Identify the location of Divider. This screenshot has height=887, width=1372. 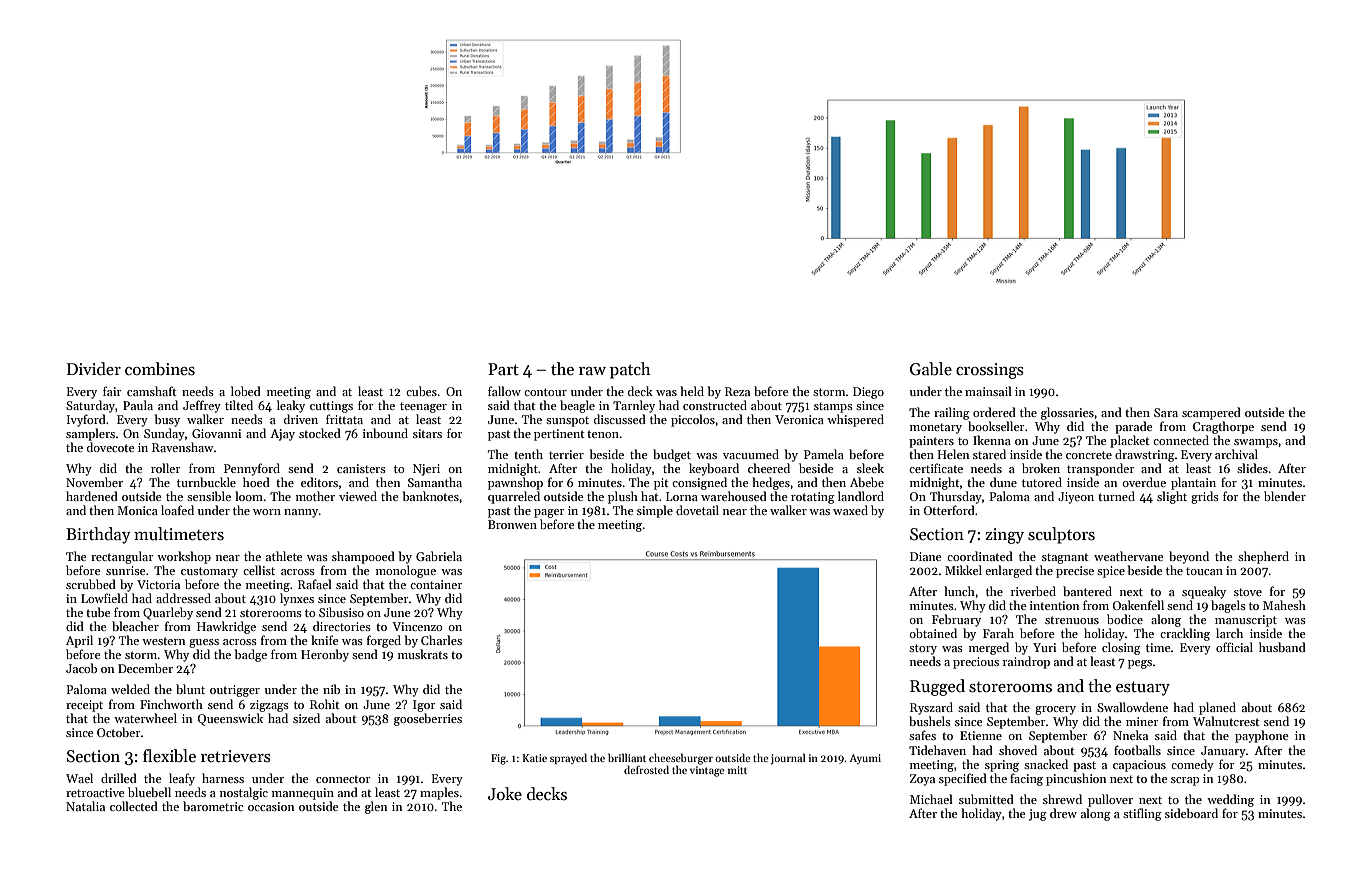
(94, 369).
